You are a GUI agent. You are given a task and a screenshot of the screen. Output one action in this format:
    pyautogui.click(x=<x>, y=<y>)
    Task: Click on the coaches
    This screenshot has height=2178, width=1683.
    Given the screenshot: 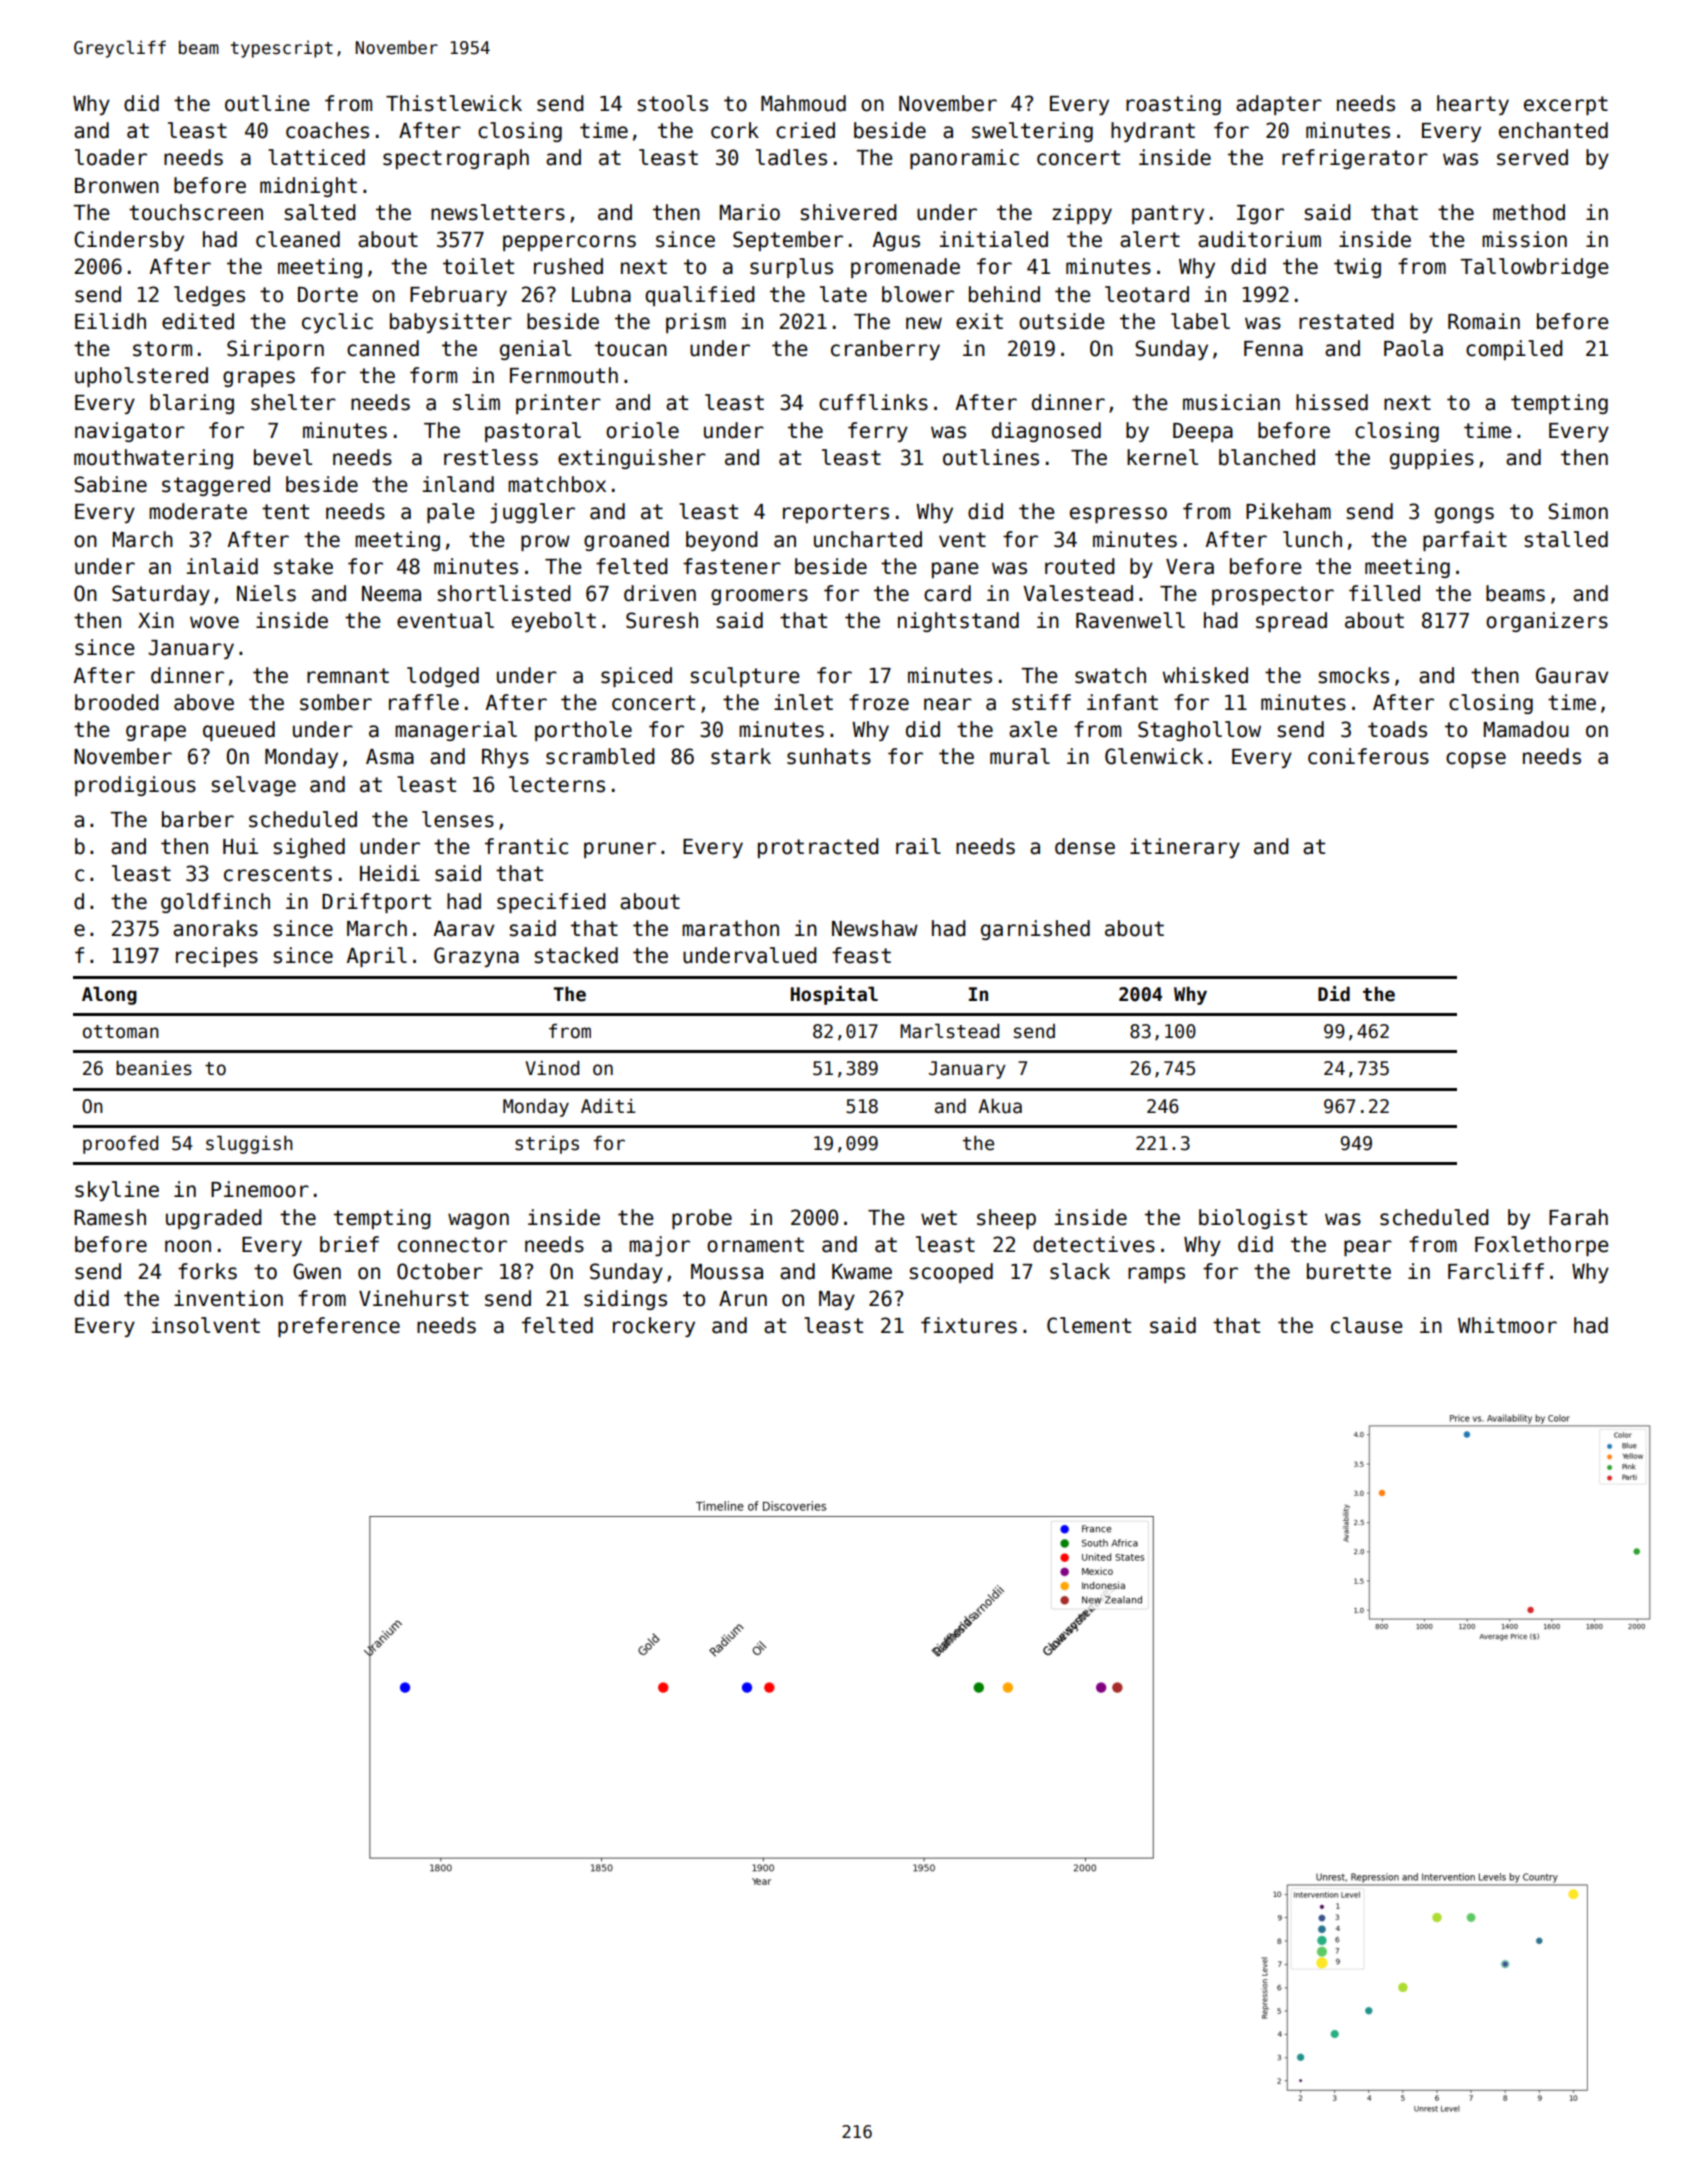 What is the action you would take?
    pyautogui.click(x=327, y=130)
